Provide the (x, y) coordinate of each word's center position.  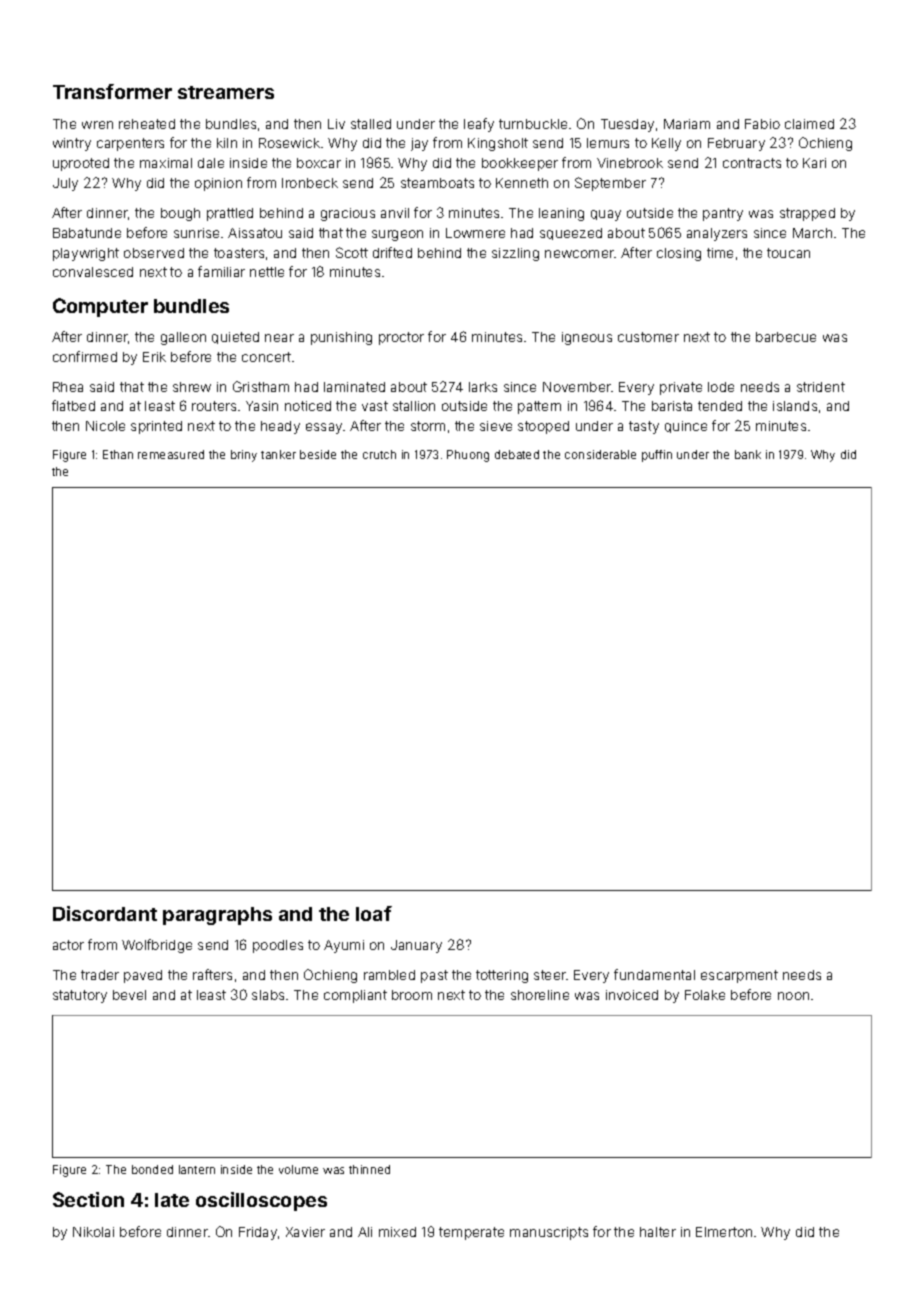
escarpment (739, 976)
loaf (374, 913)
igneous (587, 338)
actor (68, 945)
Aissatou (255, 233)
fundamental (654, 974)
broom (412, 995)
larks (483, 387)
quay (606, 215)
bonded (152, 1169)
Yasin (262, 406)
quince (686, 427)
